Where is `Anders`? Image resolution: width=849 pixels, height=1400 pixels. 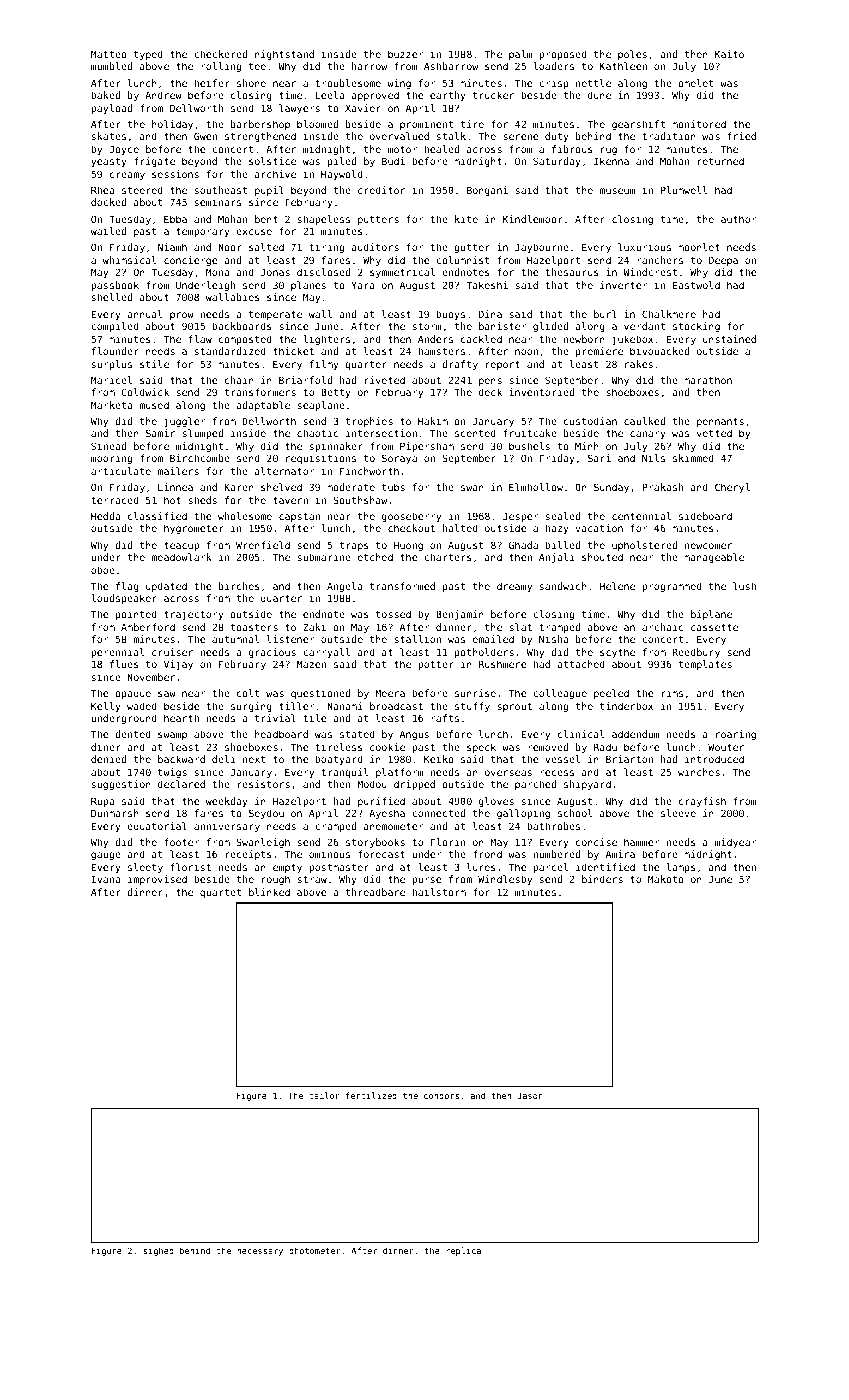 Anders is located at coordinates (435, 339).
